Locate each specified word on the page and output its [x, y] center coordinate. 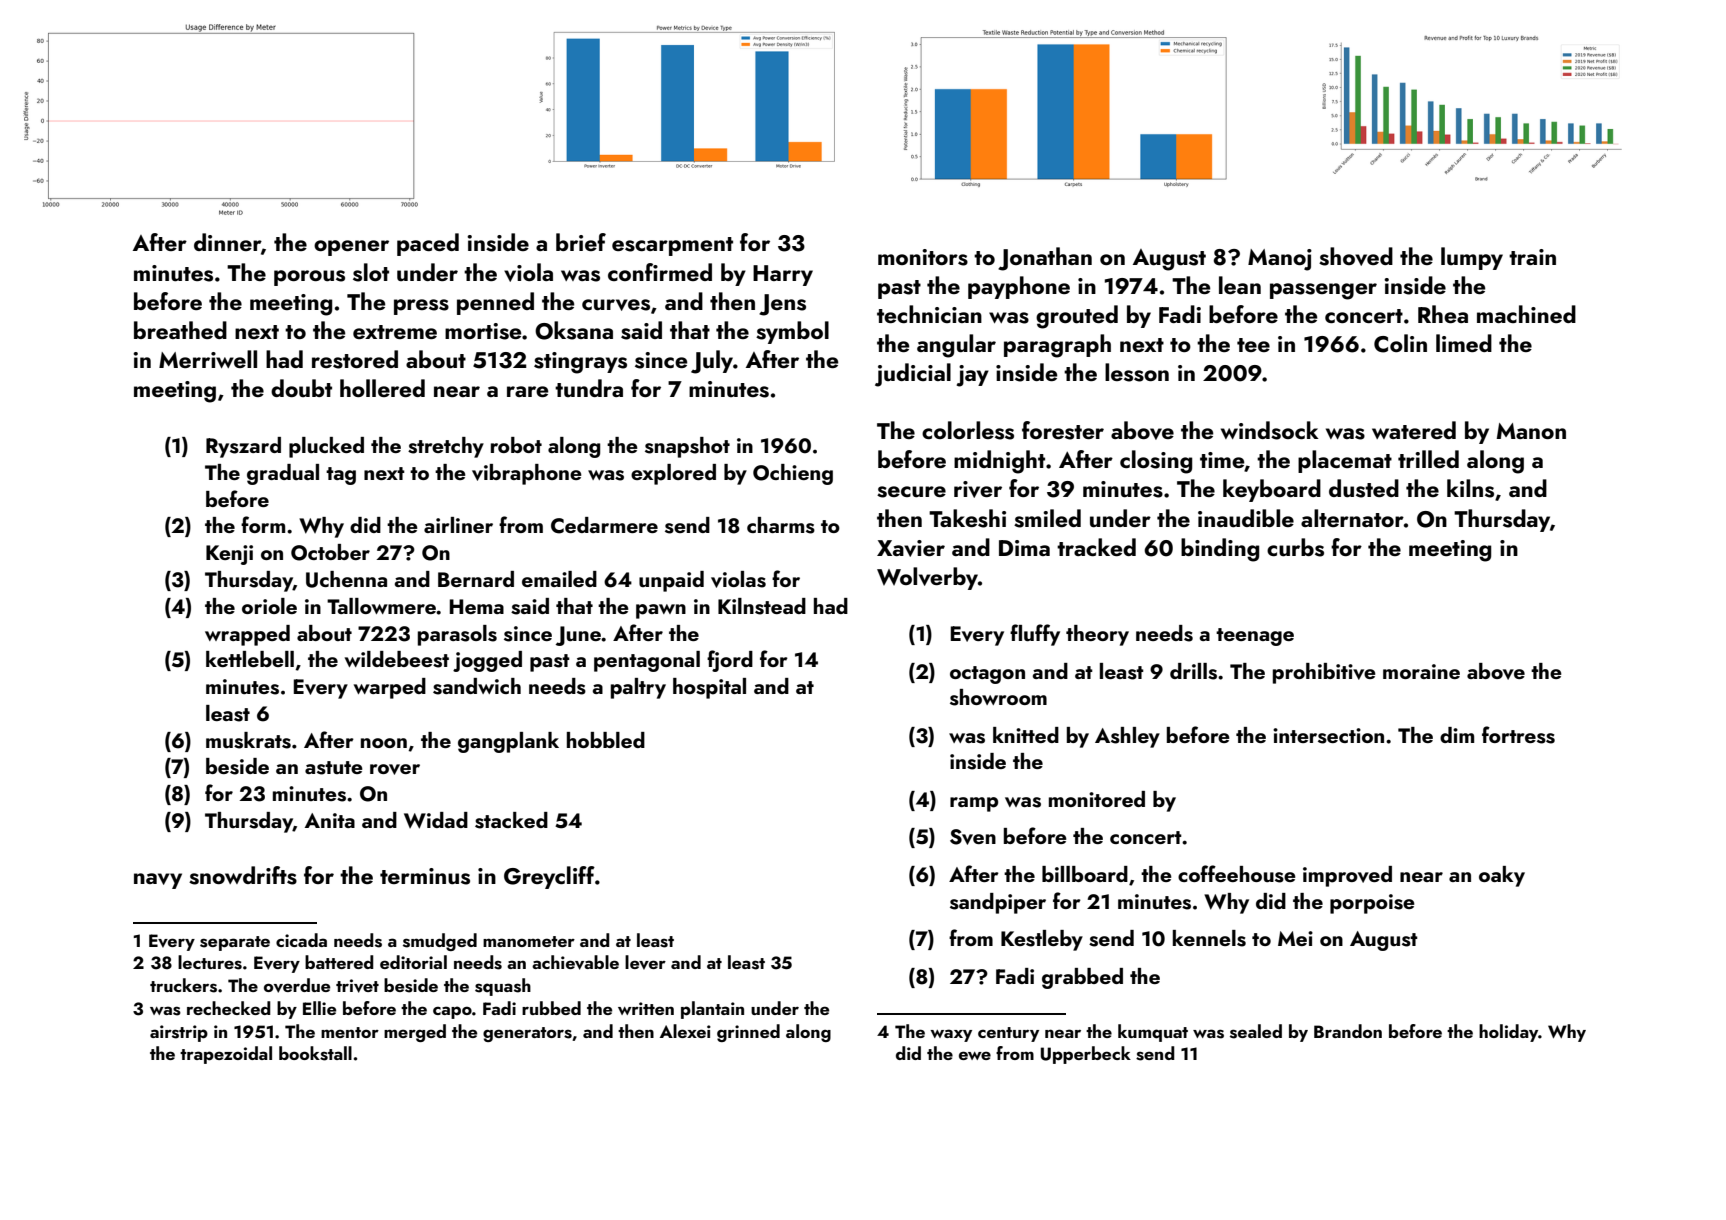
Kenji [229, 555]
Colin [1400, 343]
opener [351, 248]
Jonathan [1045, 259]
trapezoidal [226, 1055]
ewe [975, 1055]
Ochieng [793, 474]
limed [1464, 343]
